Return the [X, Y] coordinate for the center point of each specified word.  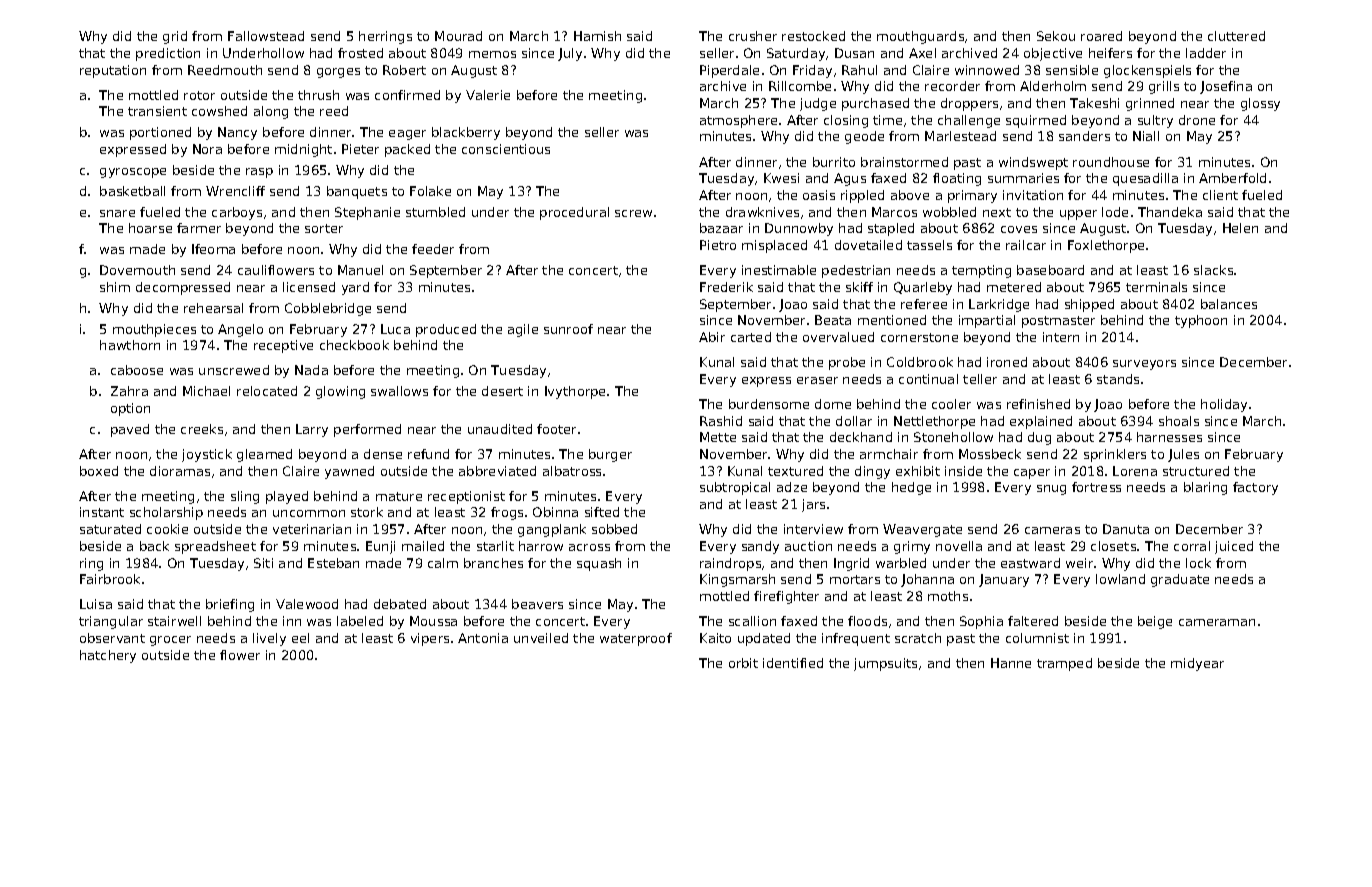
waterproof [636, 639]
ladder [1206, 53]
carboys [237, 213]
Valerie [488, 95]
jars [813, 505]
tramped [1064, 664]
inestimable [779, 270]
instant [102, 512]
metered [1014, 287]
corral [1192, 546]
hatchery [108, 656]
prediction [168, 54]
